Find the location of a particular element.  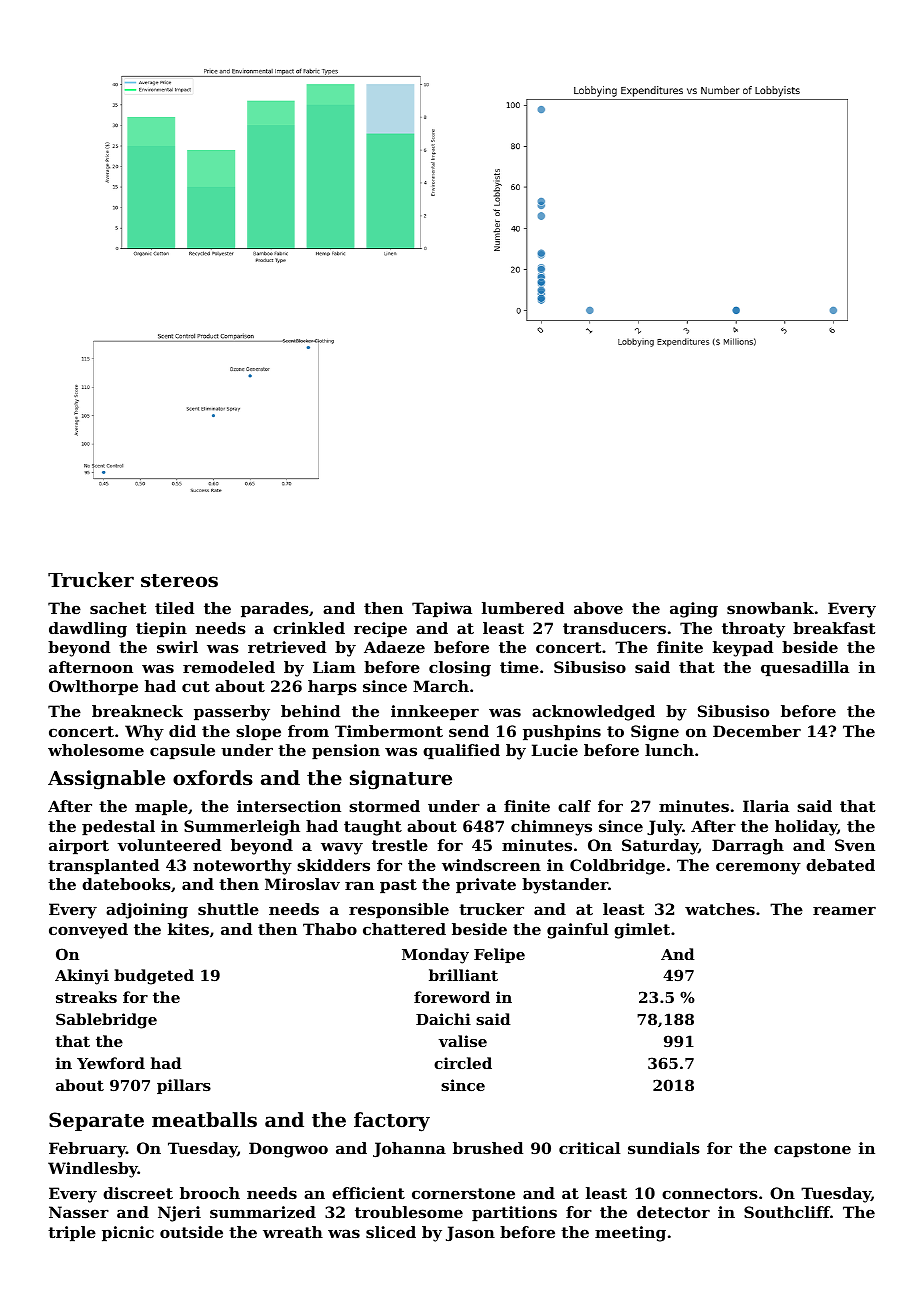

lunch is located at coordinates (669, 750).
